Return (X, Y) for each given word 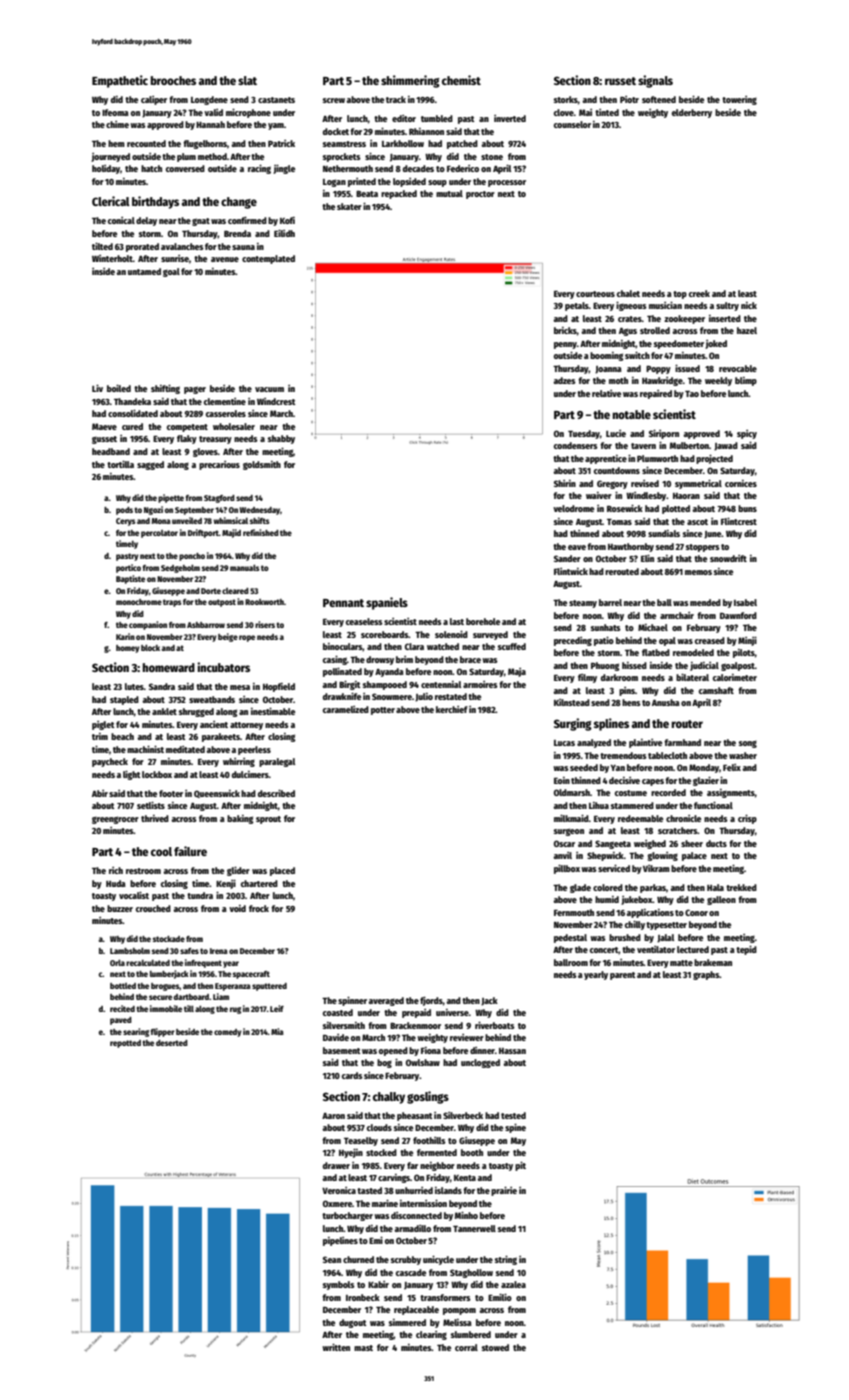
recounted (146, 143)
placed (282, 871)
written (336, 1347)
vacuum (269, 389)
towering (739, 100)
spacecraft (251, 975)
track (396, 99)
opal (667, 641)
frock (259, 908)
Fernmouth (574, 912)
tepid (746, 950)
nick (749, 305)
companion (148, 625)
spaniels (387, 603)
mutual (449, 193)
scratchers (678, 830)
